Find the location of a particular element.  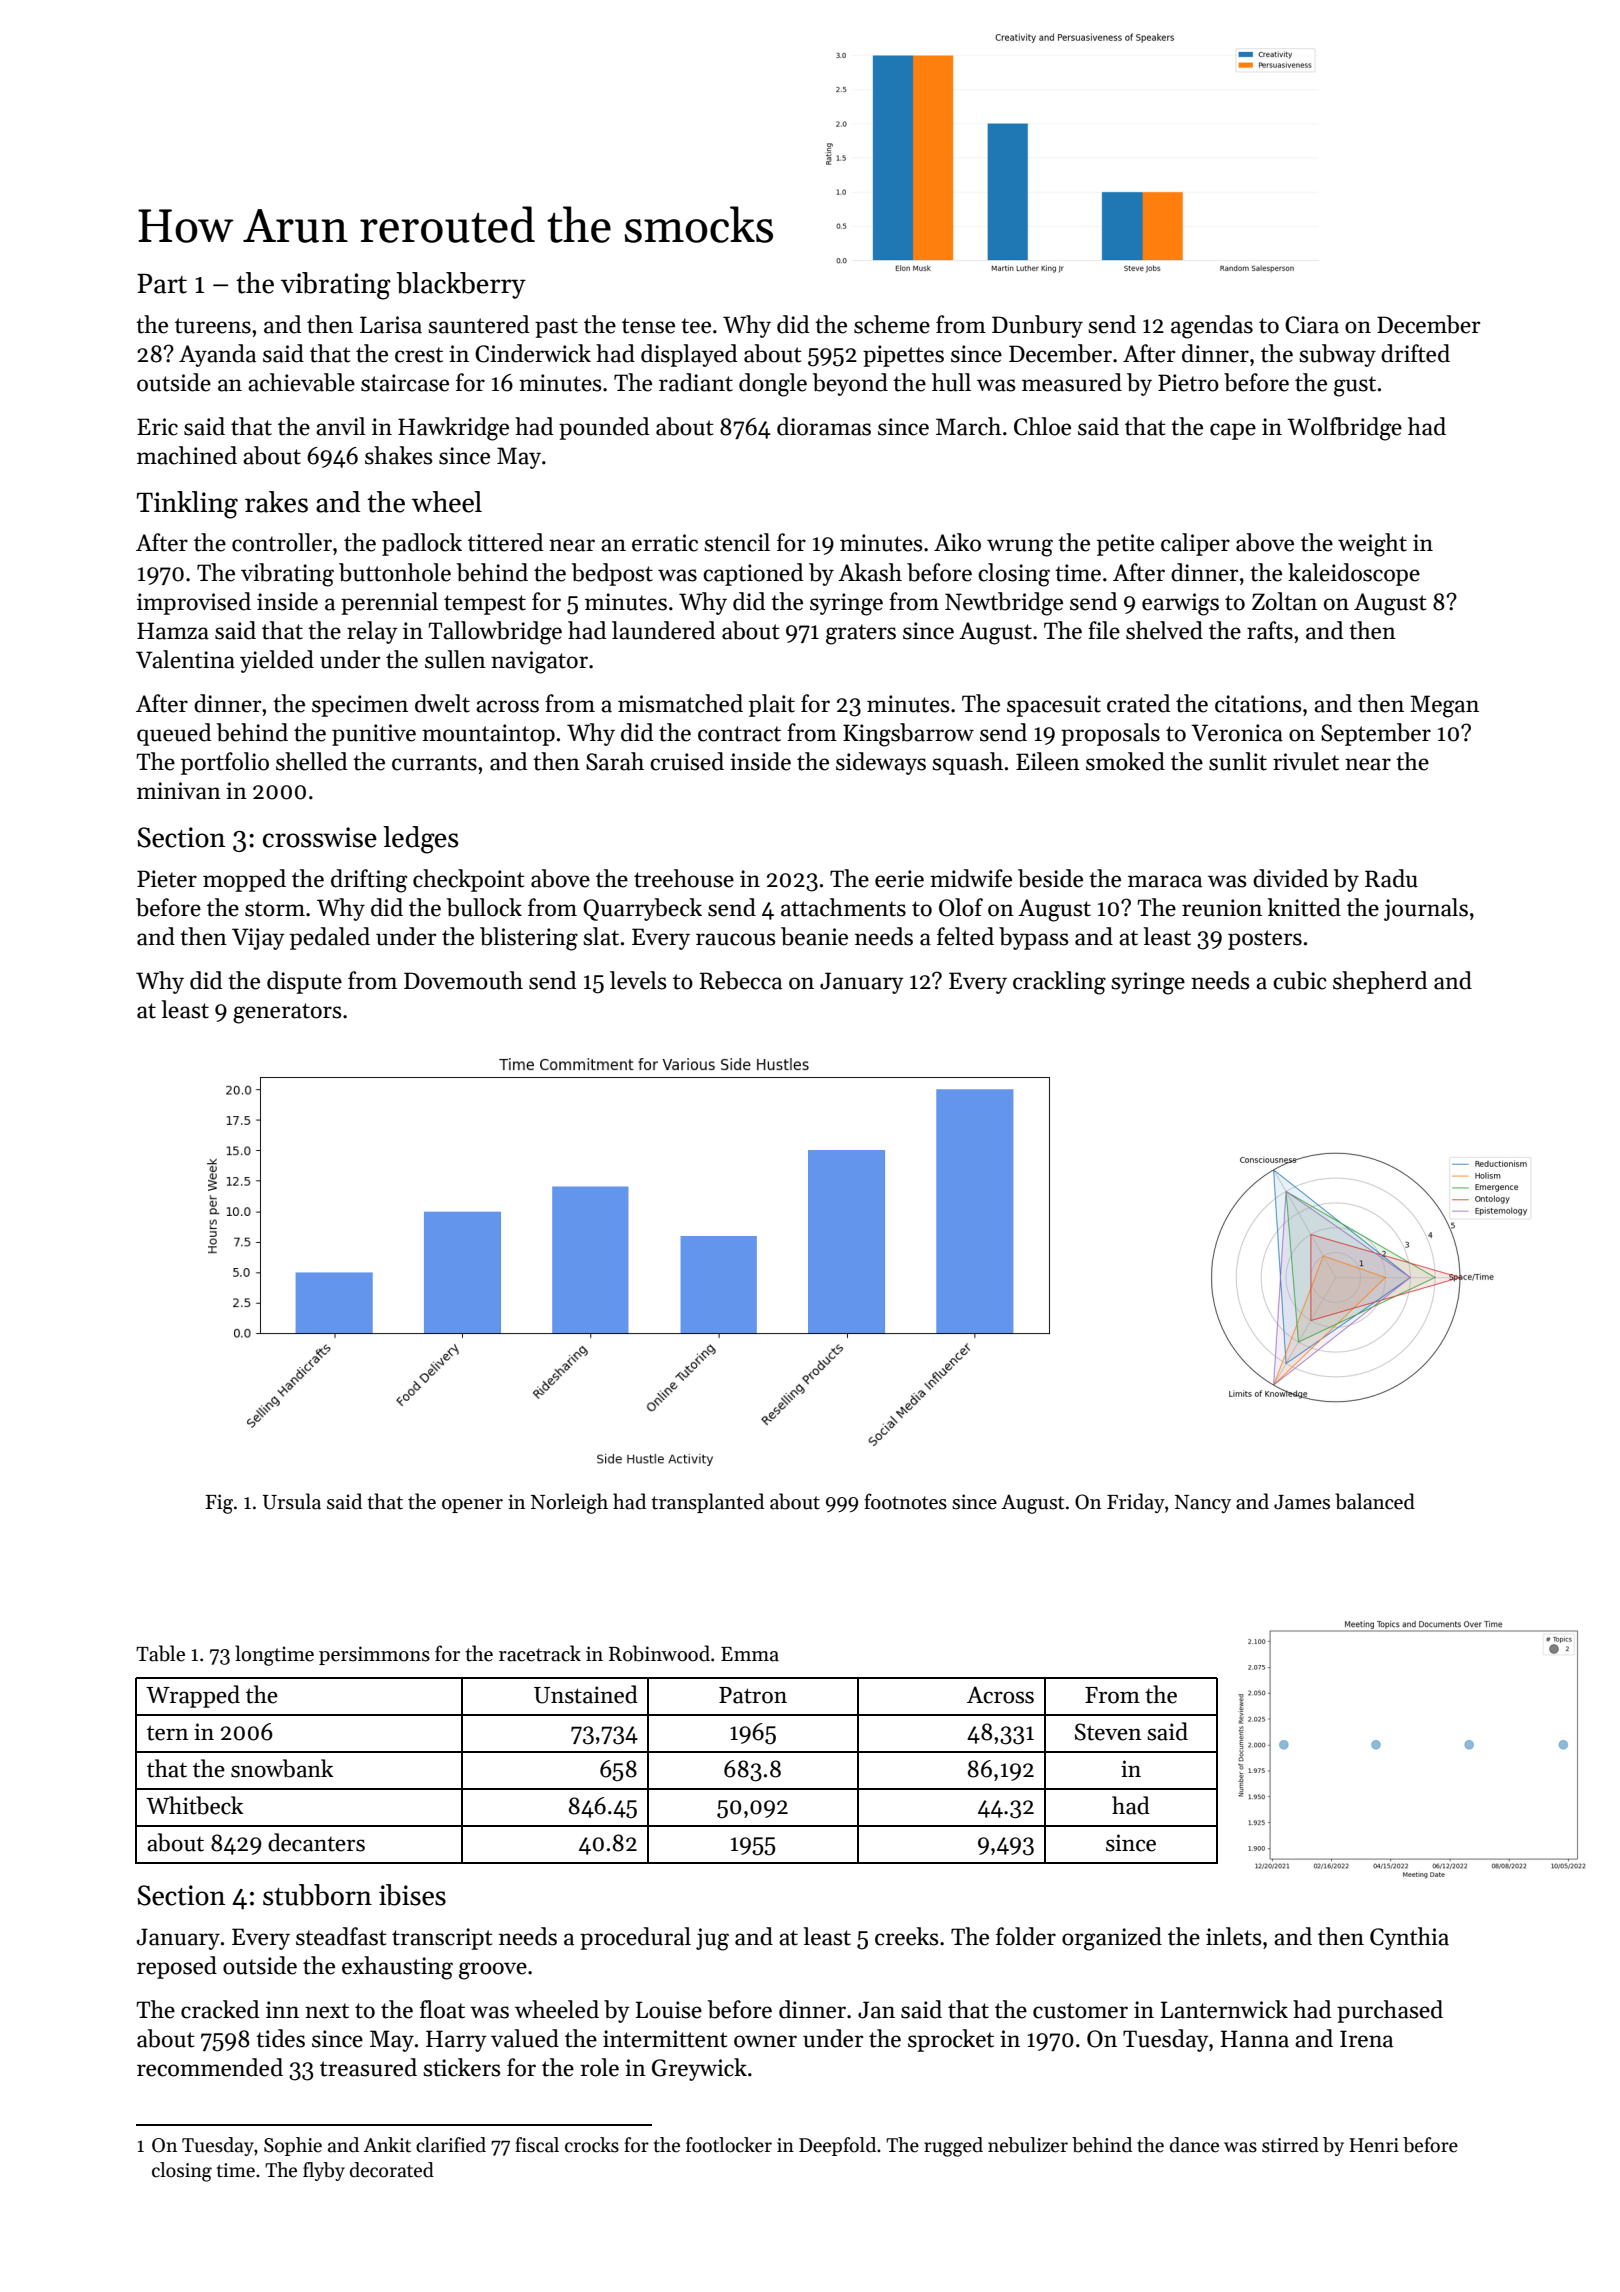

inlets is located at coordinates (1233, 1936).
